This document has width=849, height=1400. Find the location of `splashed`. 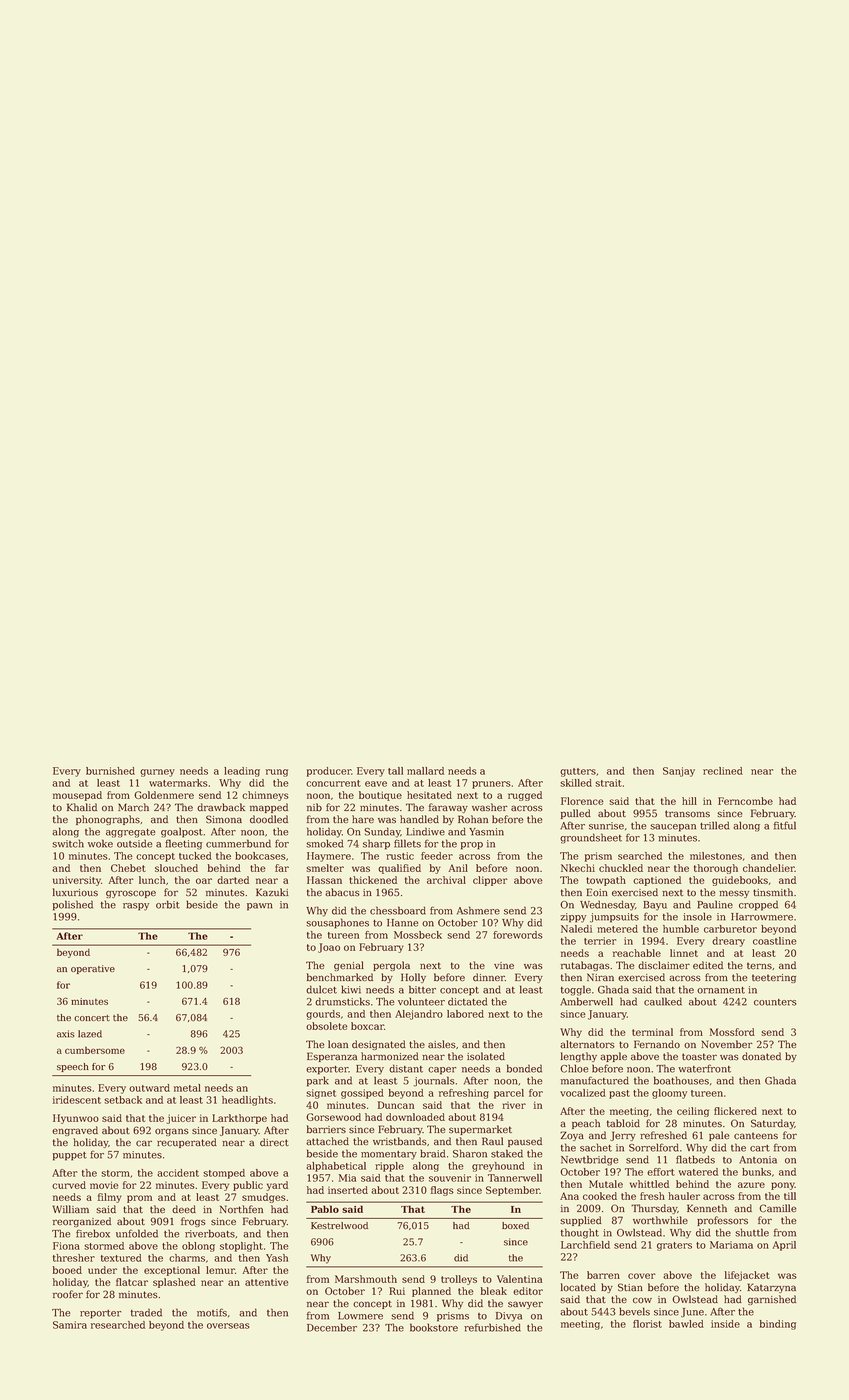

splashed is located at coordinates (174, 1283).
